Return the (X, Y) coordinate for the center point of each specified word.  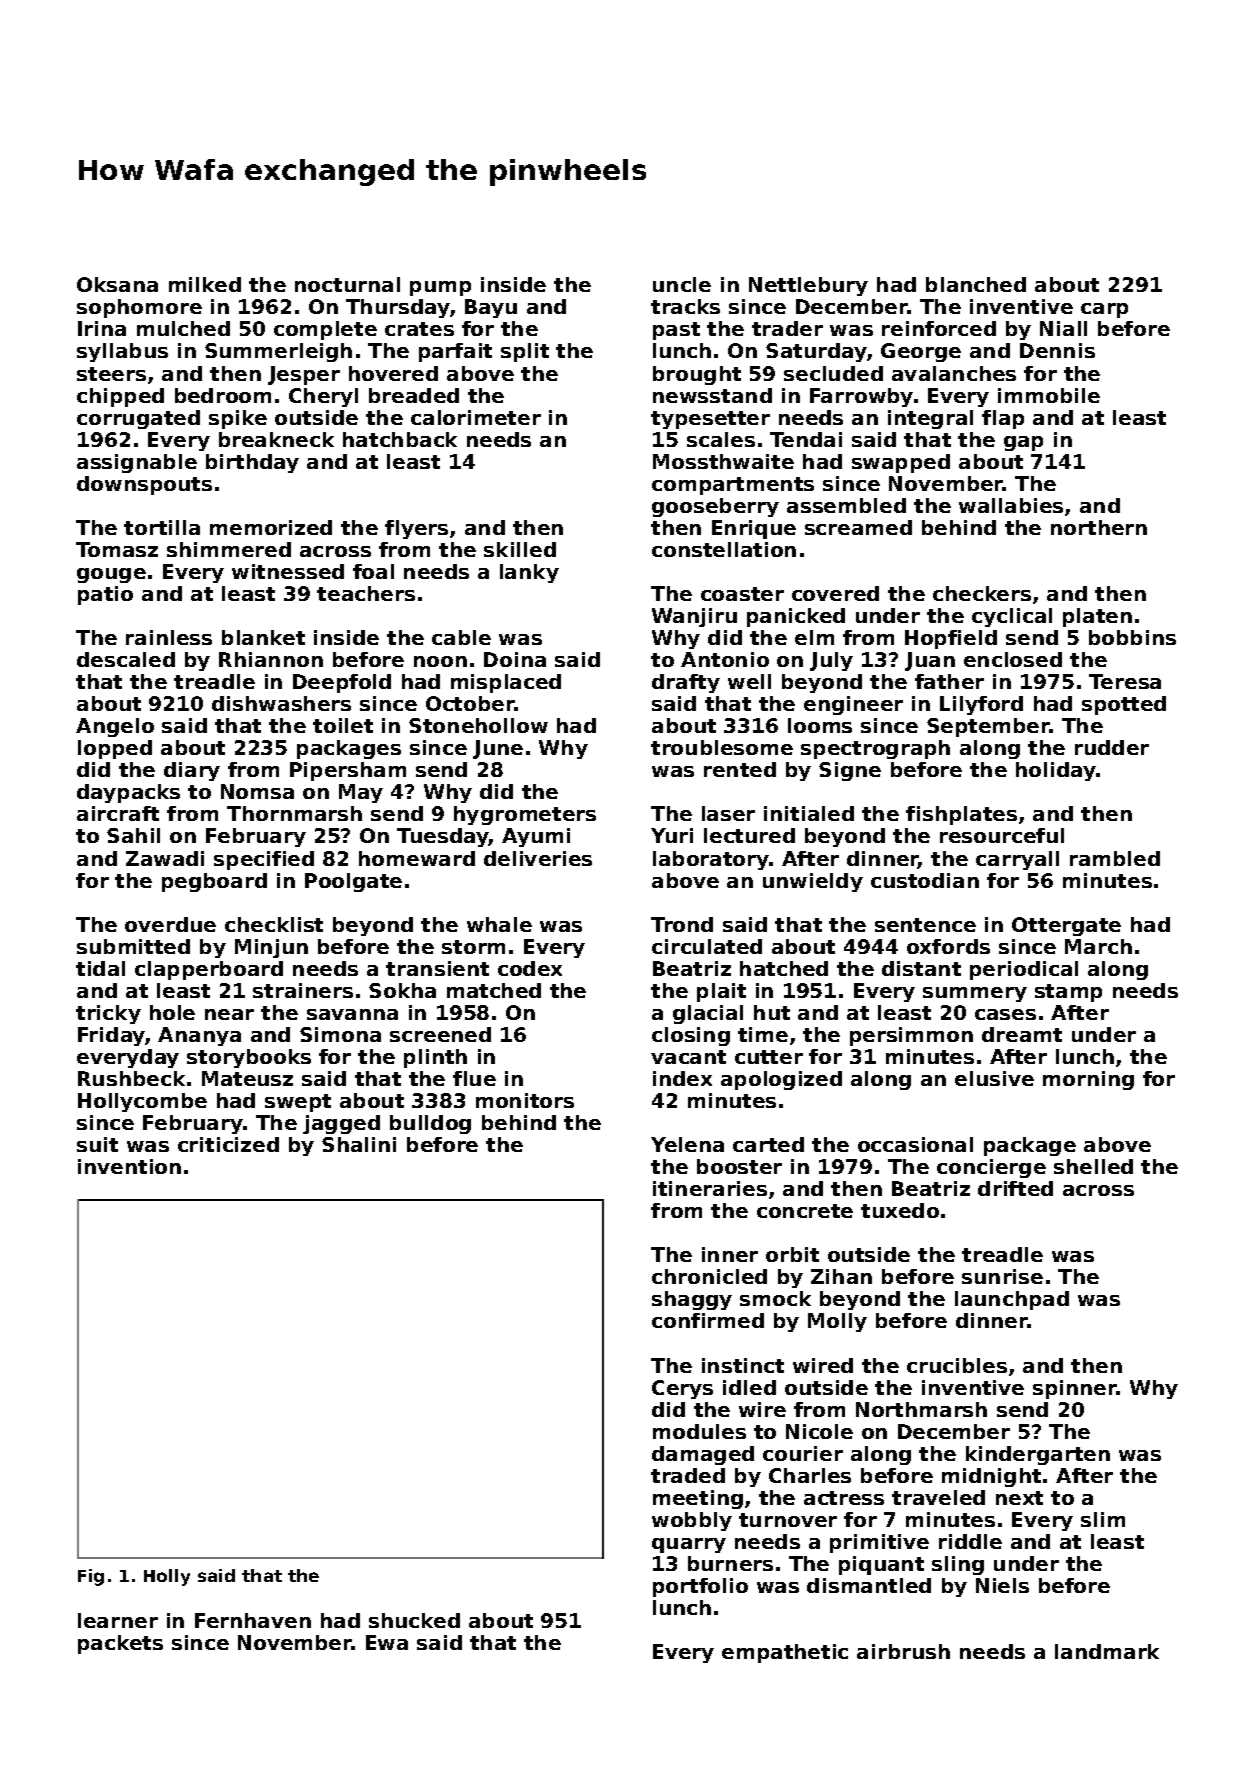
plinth (435, 1058)
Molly (837, 1322)
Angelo (115, 727)
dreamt (1022, 1034)
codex (530, 968)
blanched (976, 284)
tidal (100, 968)
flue (474, 1078)
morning (1088, 1080)
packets (120, 1644)
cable (461, 637)
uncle (682, 284)
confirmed (708, 1320)
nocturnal (347, 284)
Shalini (359, 1144)
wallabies (1011, 505)
